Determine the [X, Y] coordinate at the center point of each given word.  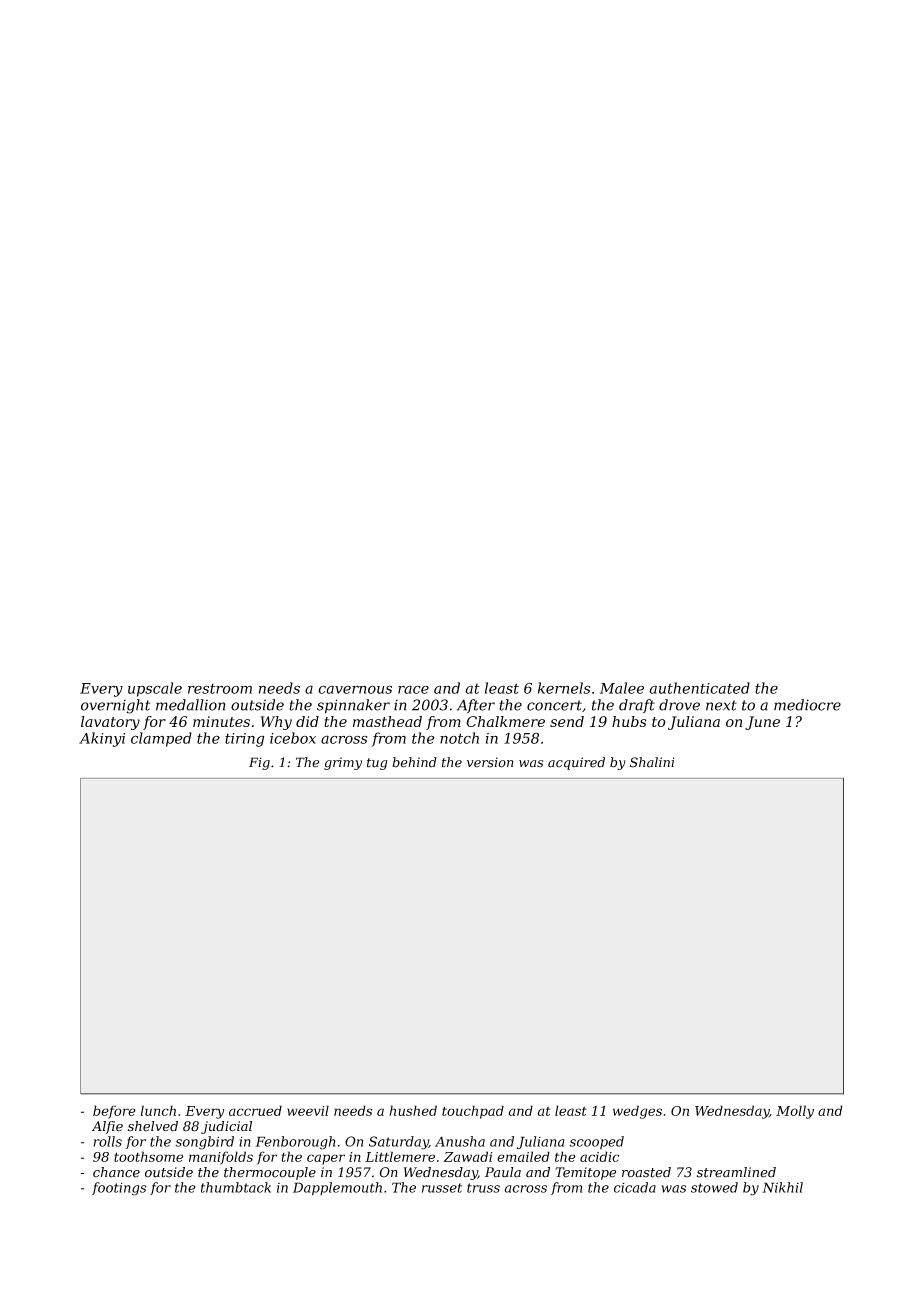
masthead [387, 721]
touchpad [473, 1112]
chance [116, 1172]
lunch [158, 1110]
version [490, 762]
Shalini [652, 762]
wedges [637, 1112]
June [762, 723]
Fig [259, 763]
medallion [191, 705]
